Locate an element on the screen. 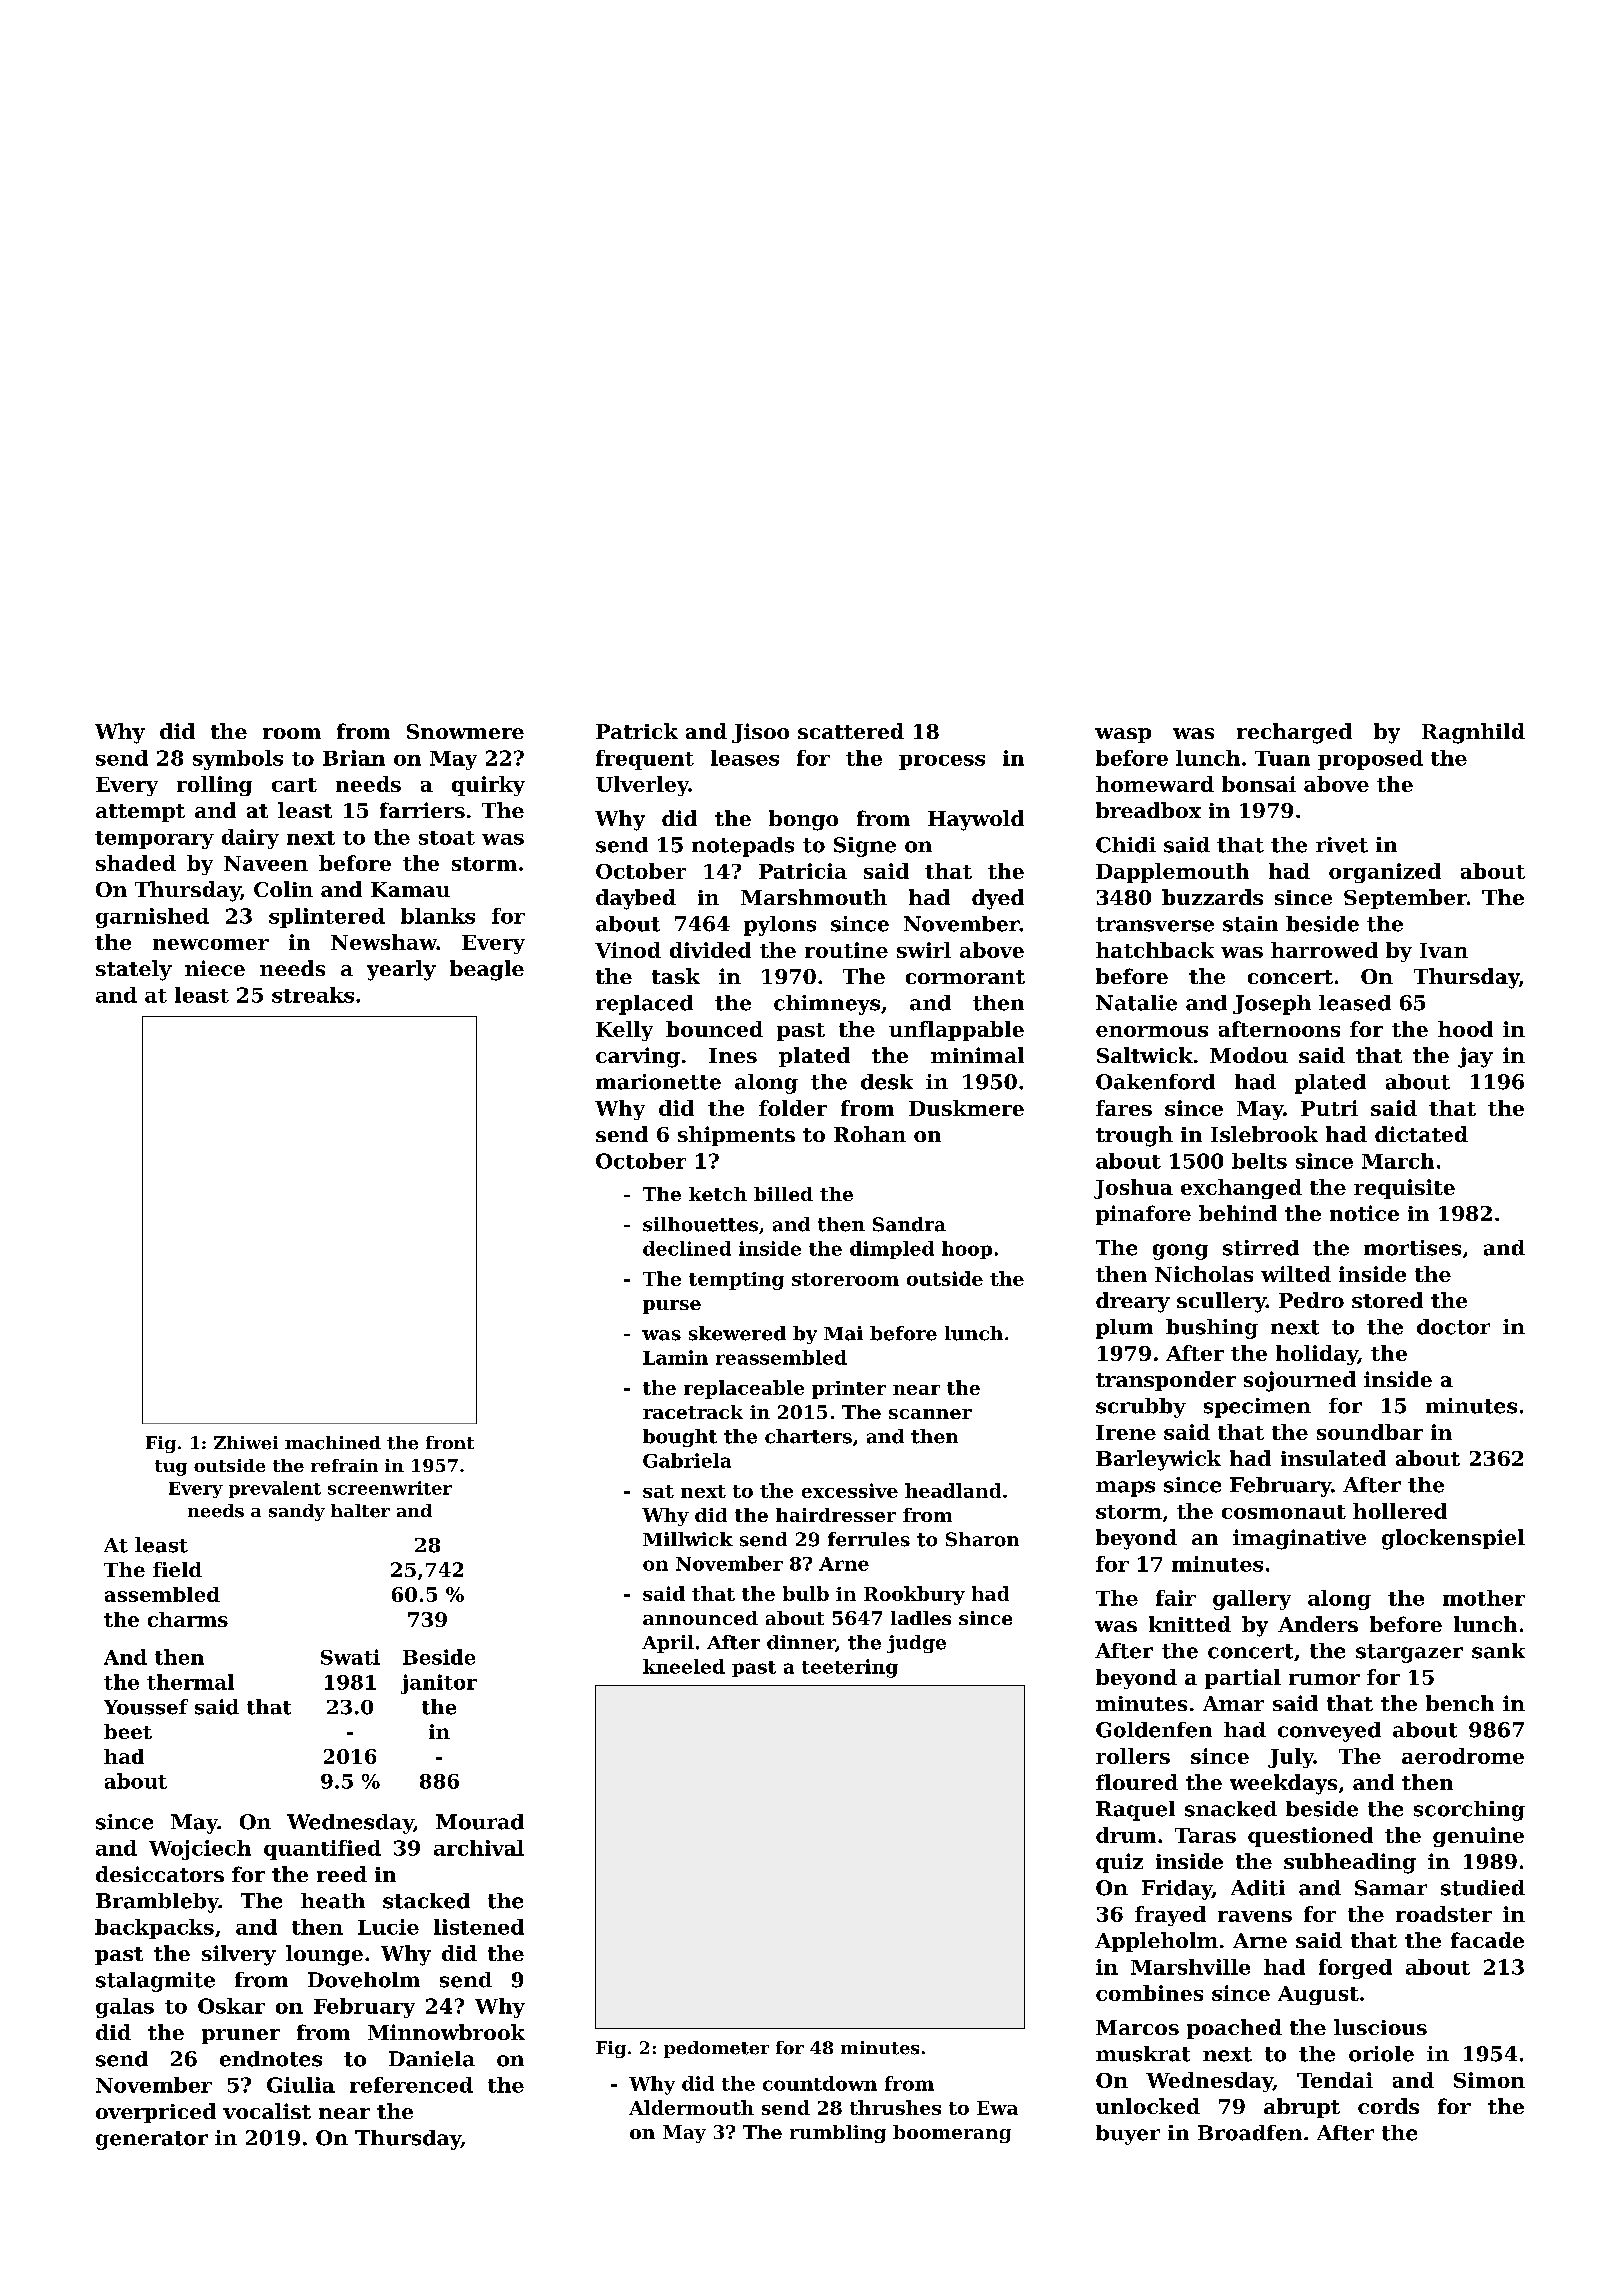  Mai is located at coordinates (843, 1333).
